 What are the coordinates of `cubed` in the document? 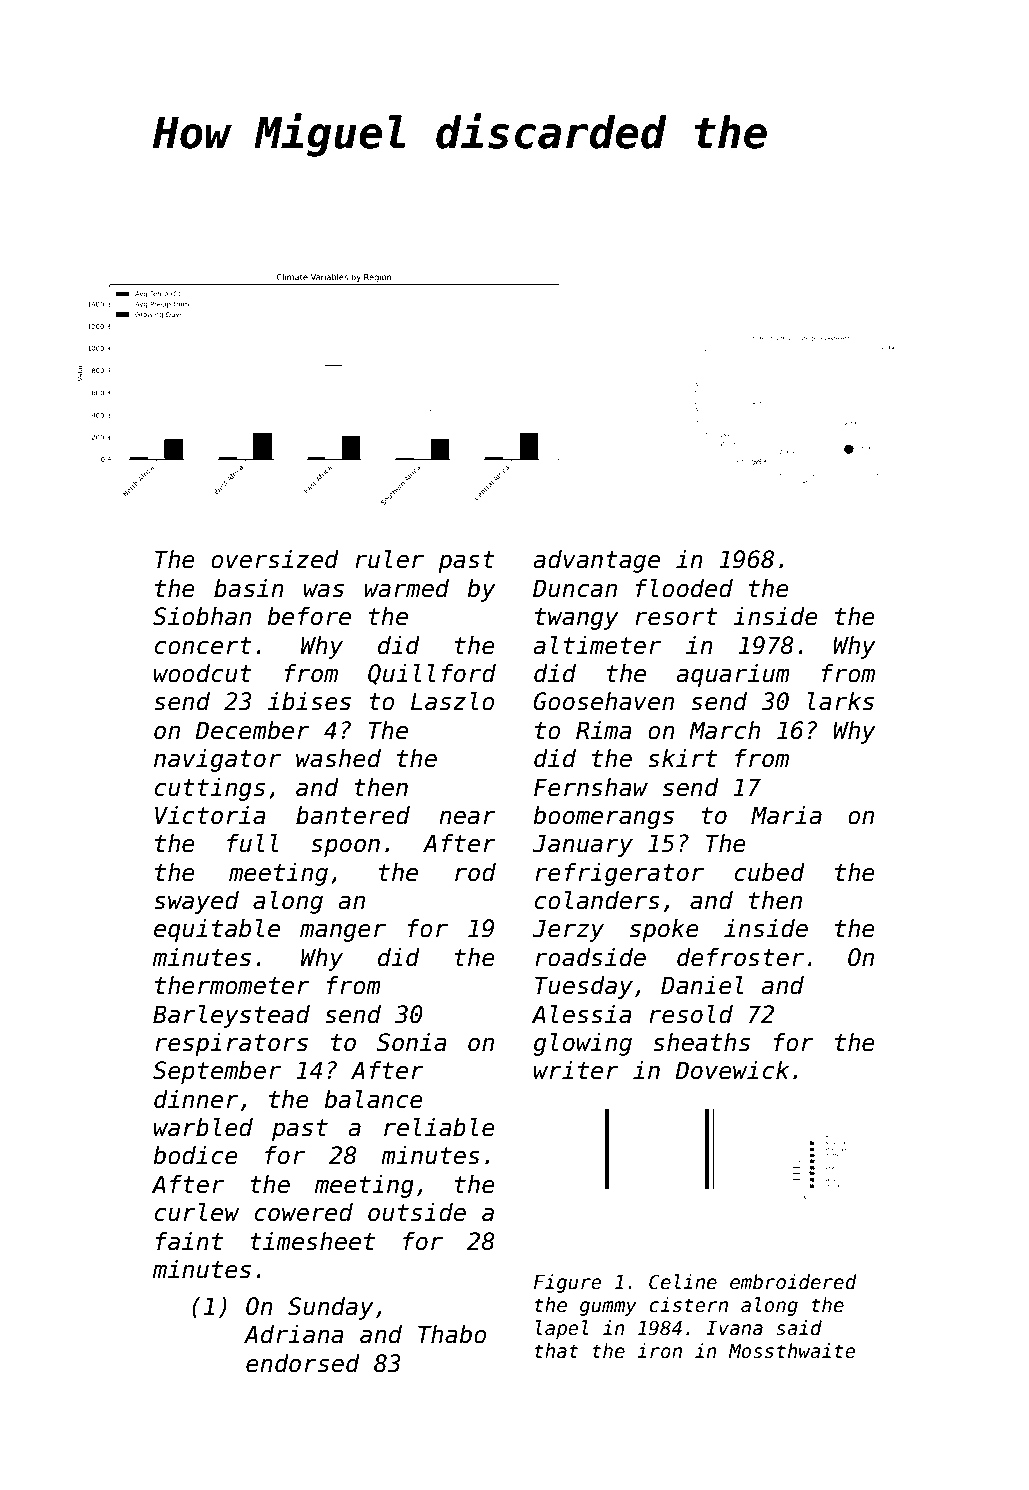 It's located at (769, 872).
